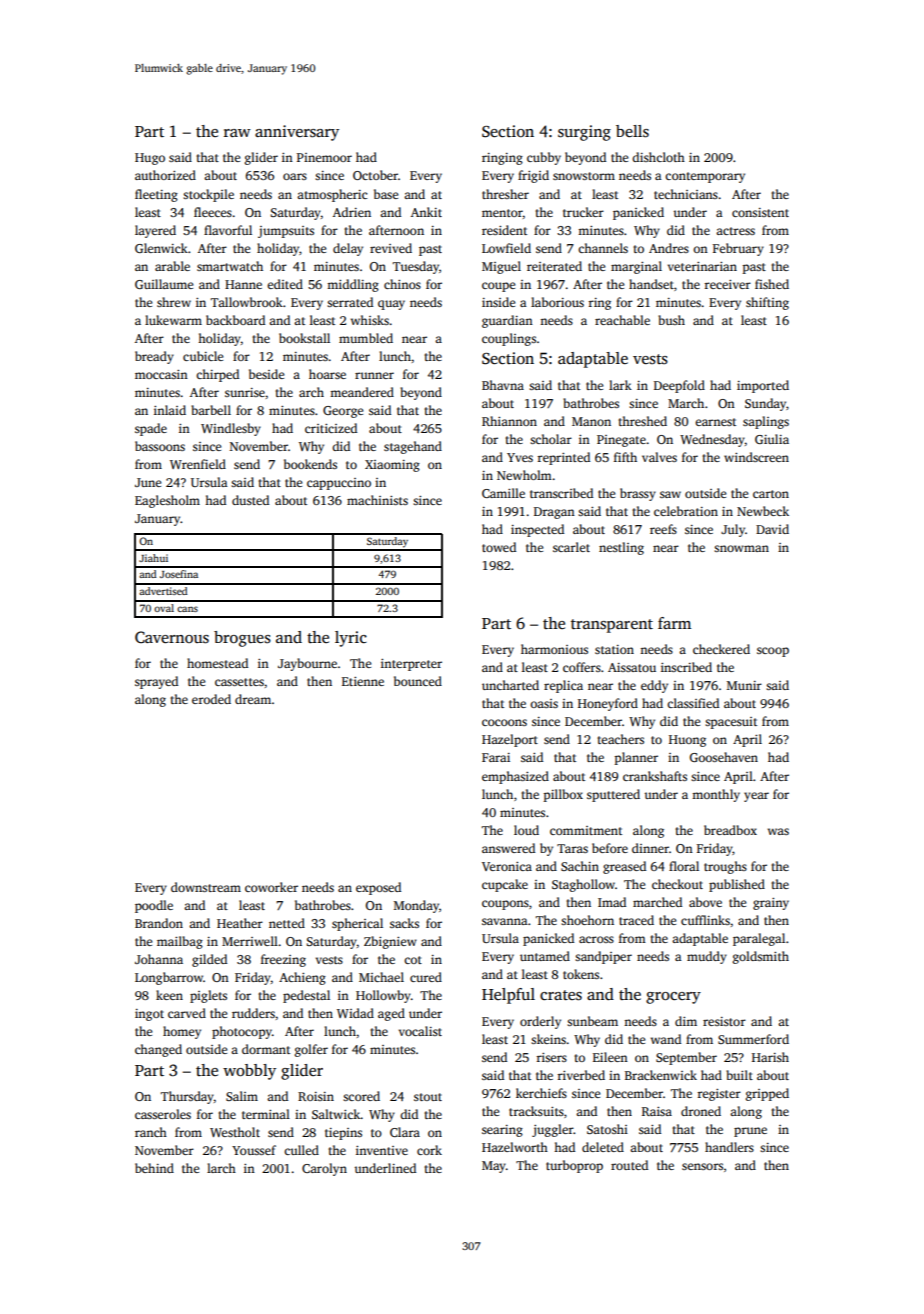 The image size is (924, 1314). Describe the element at coordinates (655, 776) in the document. I see `crankshafts` at that location.
